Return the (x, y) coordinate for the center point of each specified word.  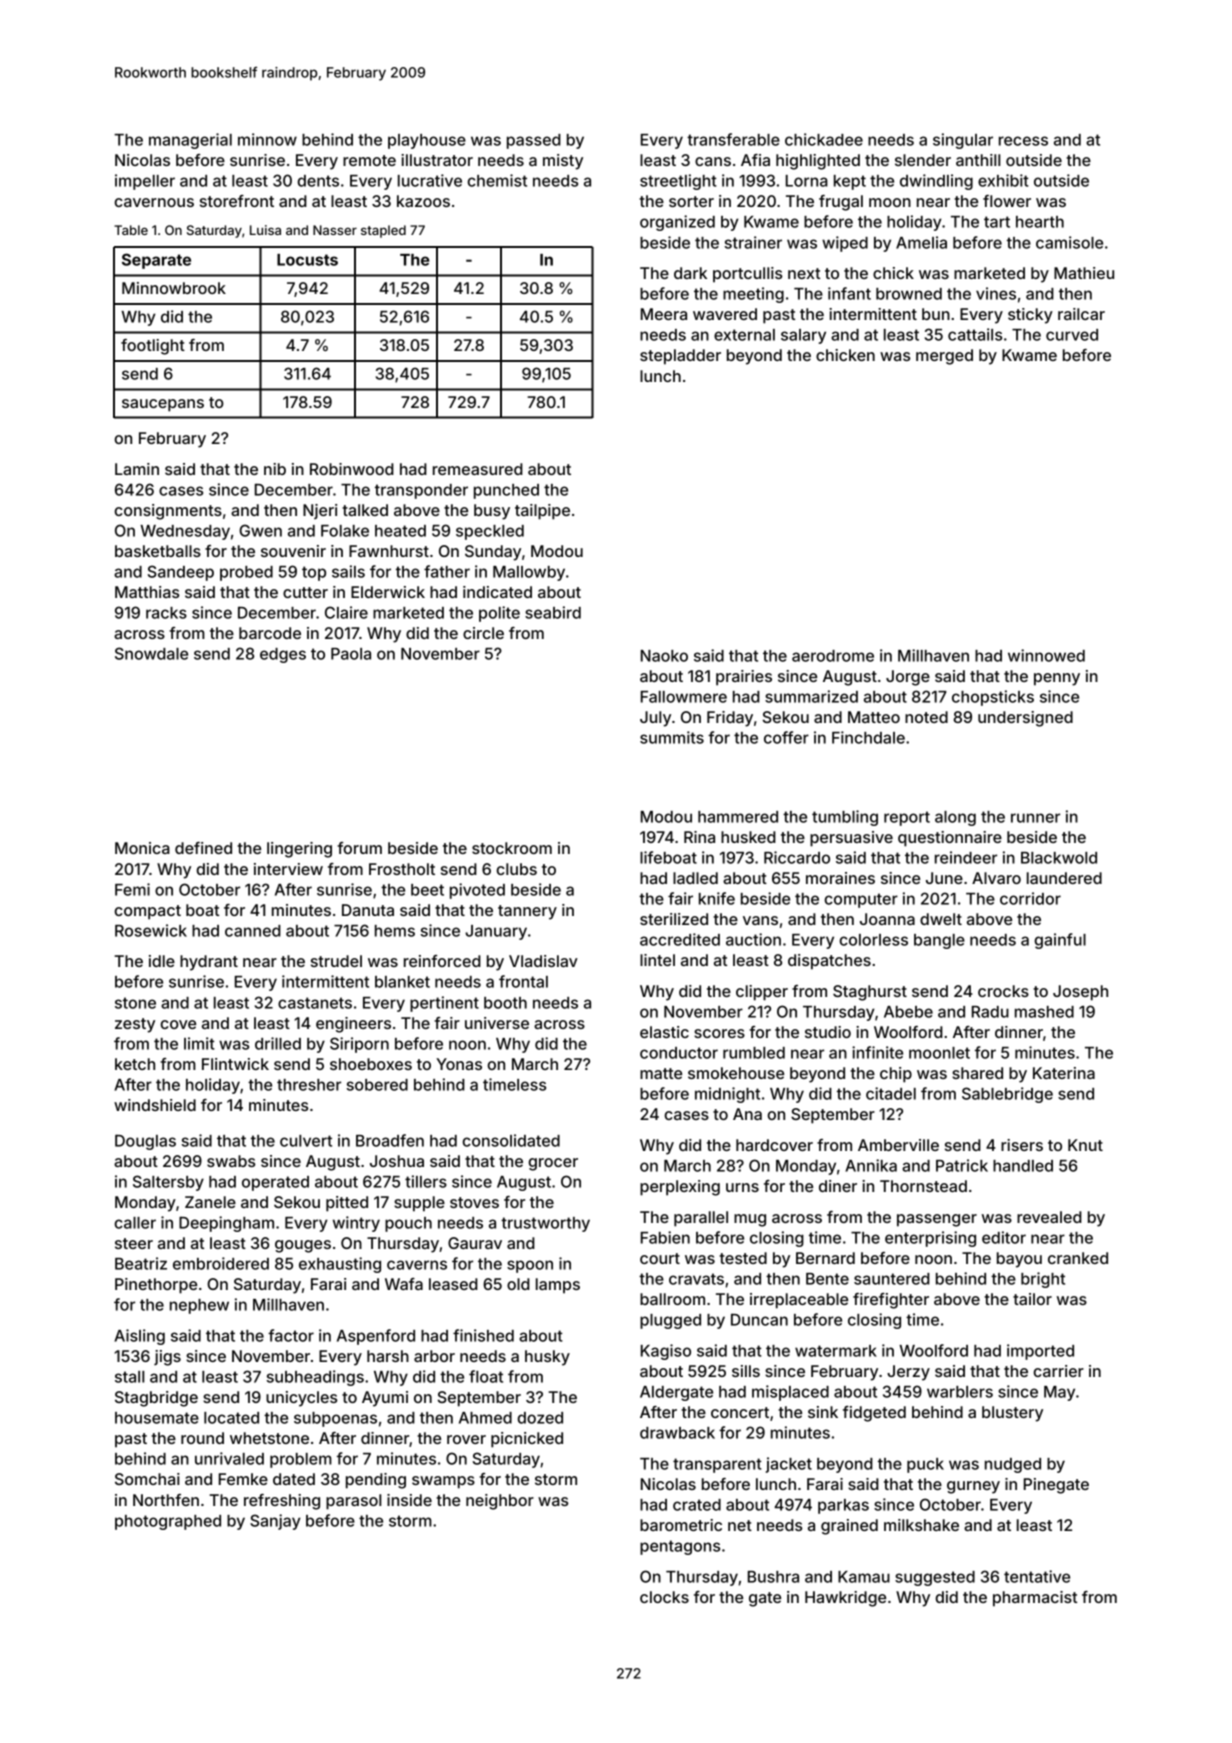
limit (199, 1043)
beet (427, 890)
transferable (733, 139)
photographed (168, 1522)
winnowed (1046, 655)
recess (1023, 141)
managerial (190, 141)
